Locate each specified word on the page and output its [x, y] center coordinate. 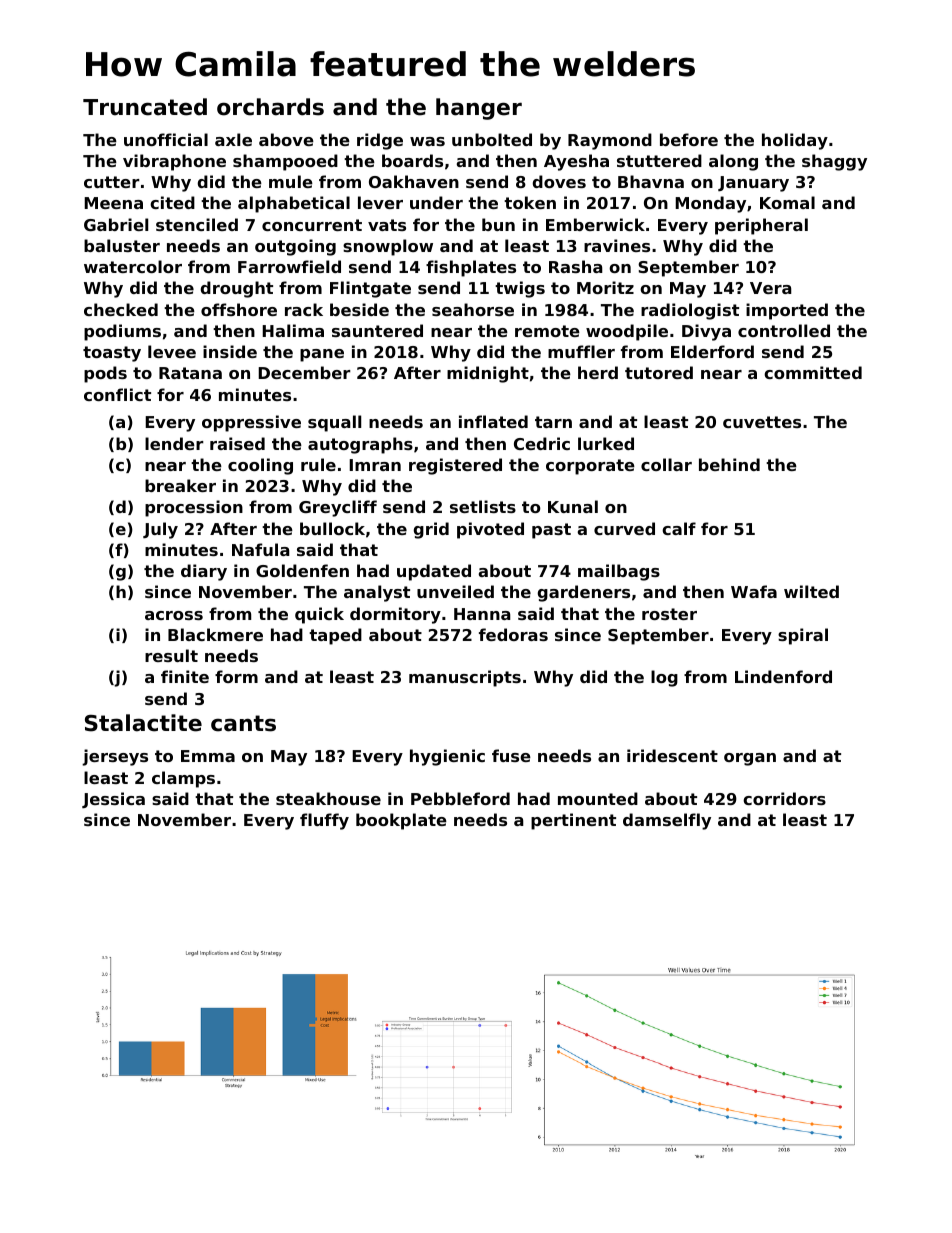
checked [121, 309]
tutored [659, 372]
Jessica [113, 800]
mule [291, 181]
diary [204, 572]
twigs [520, 289]
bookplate [401, 821]
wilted [811, 591]
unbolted [492, 139]
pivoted [490, 530]
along [733, 162]
